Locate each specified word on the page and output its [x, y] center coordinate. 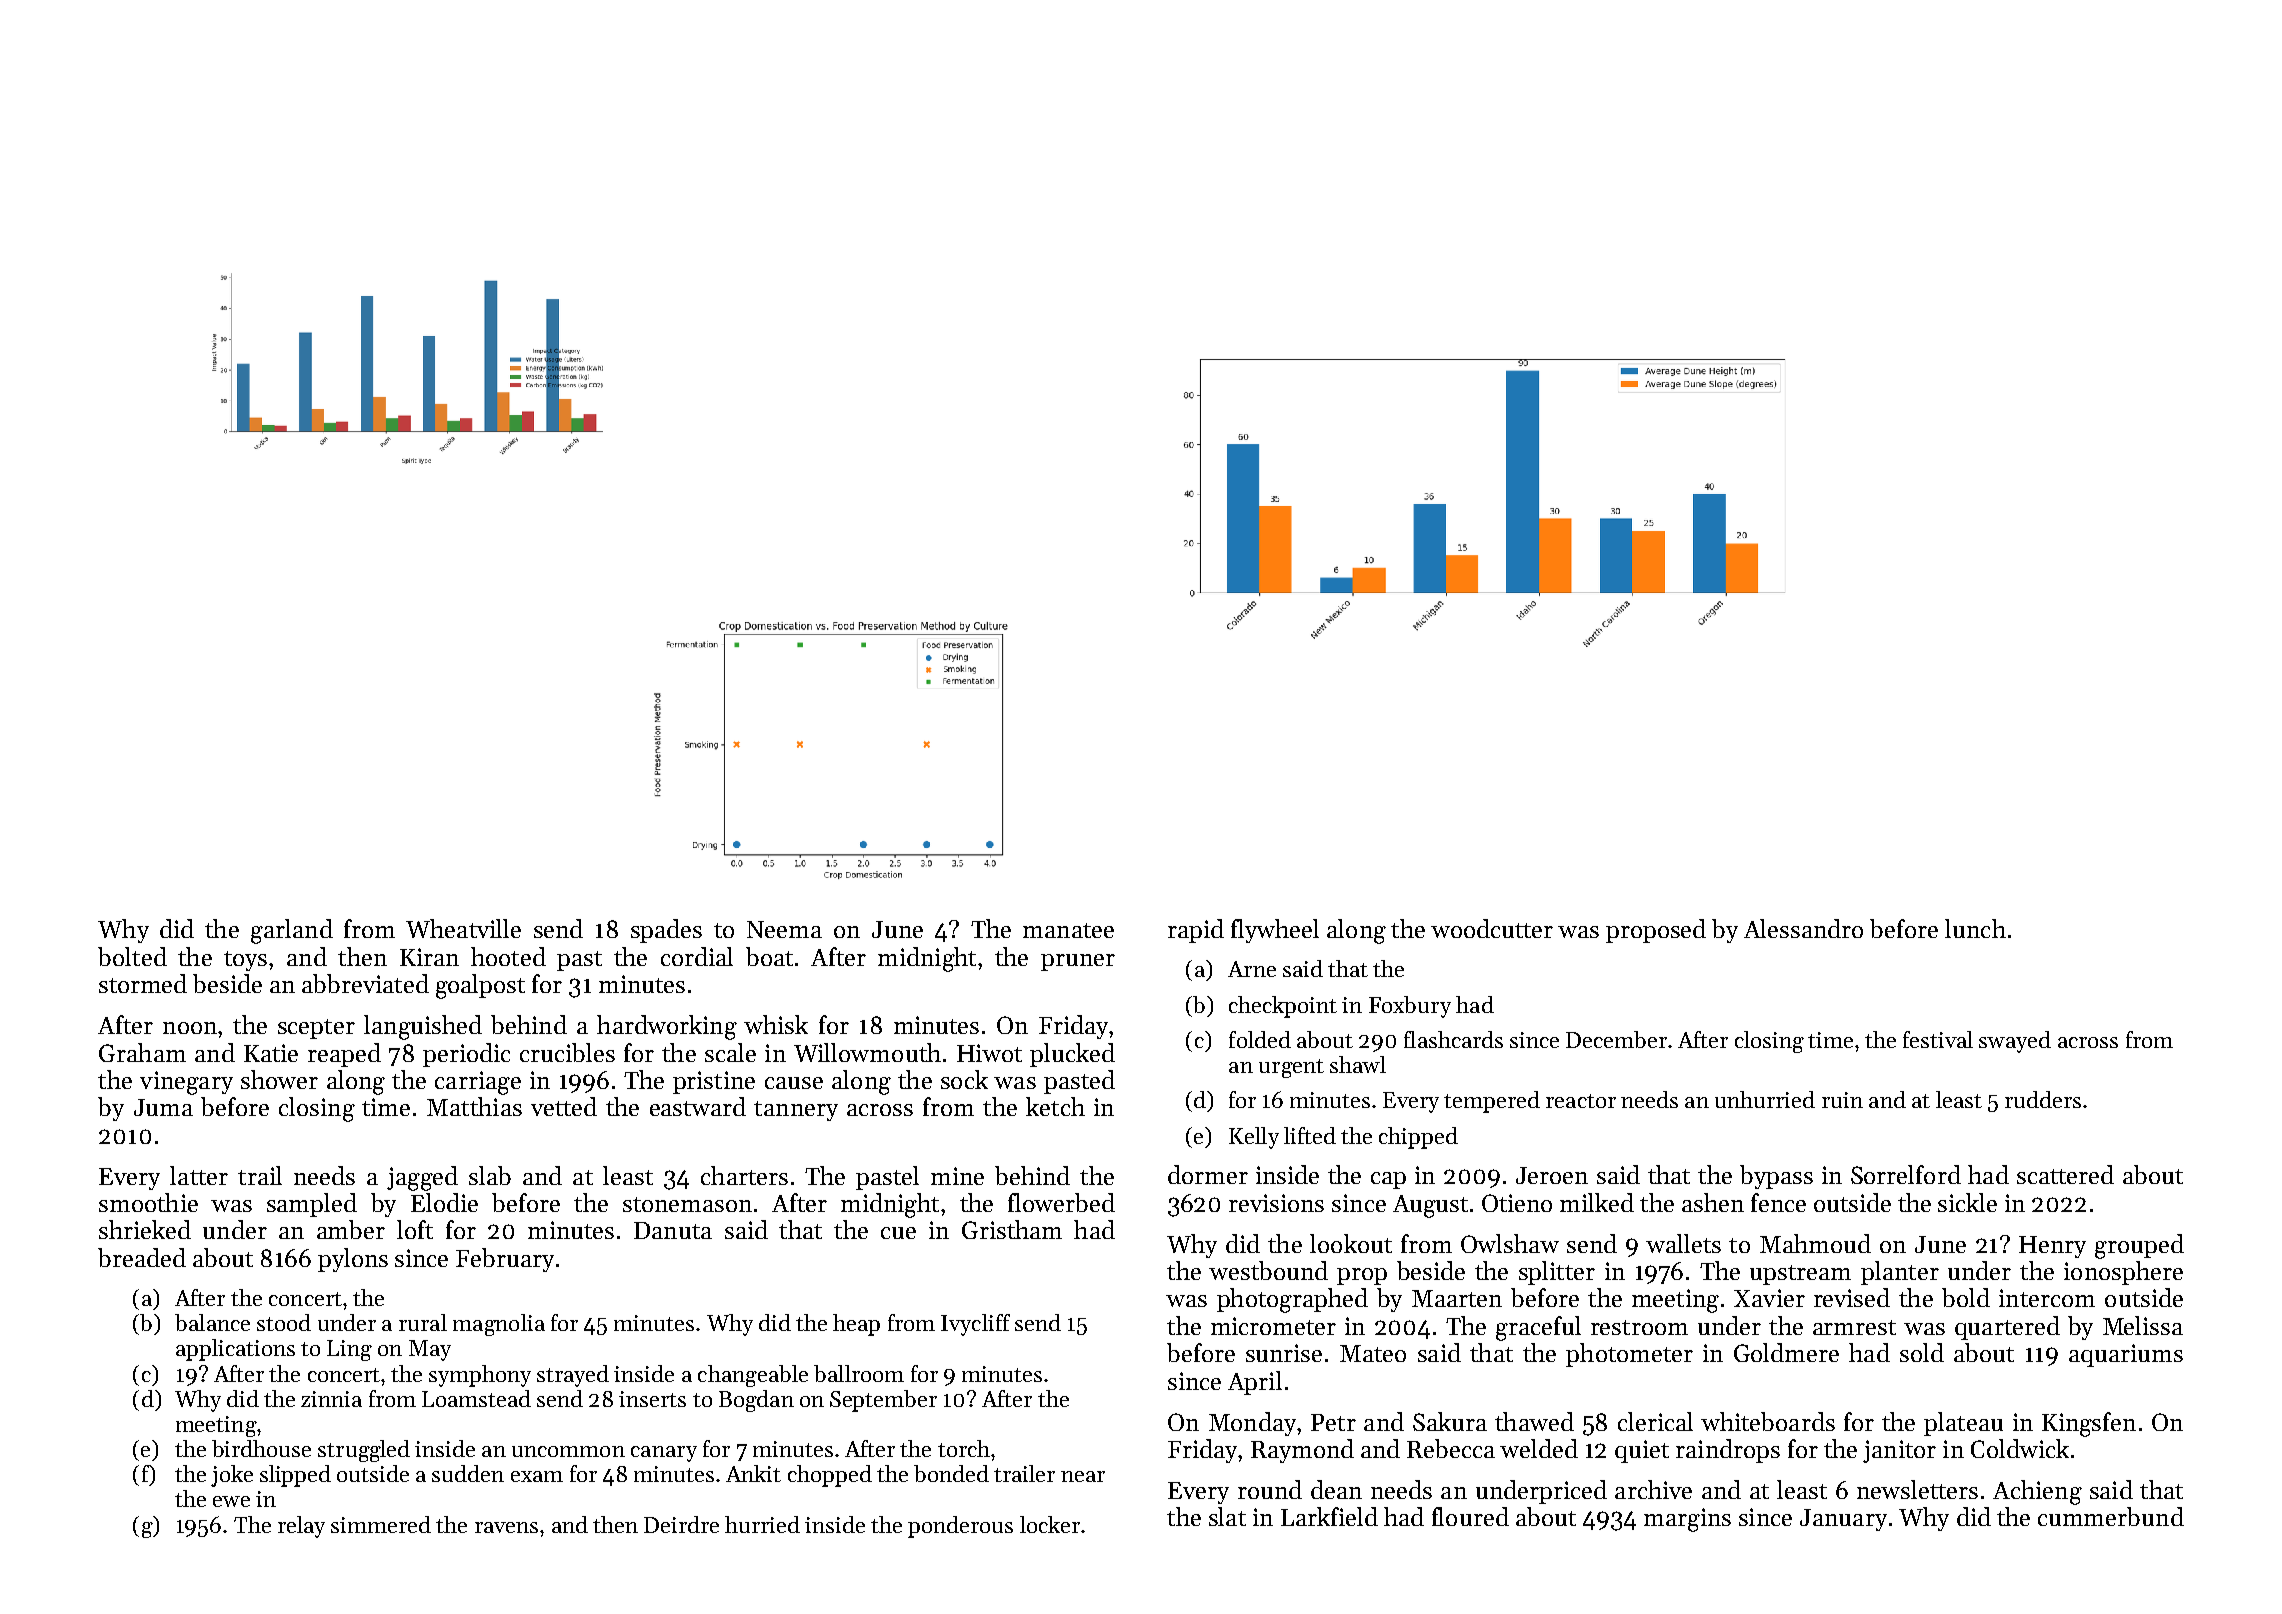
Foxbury [1410, 1007]
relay [301, 1527]
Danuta [673, 1230]
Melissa [2143, 1325]
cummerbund [2111, 1516]
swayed [2015, 1042]
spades [666, 931]
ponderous [960, 1527]
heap [856, 1325]
